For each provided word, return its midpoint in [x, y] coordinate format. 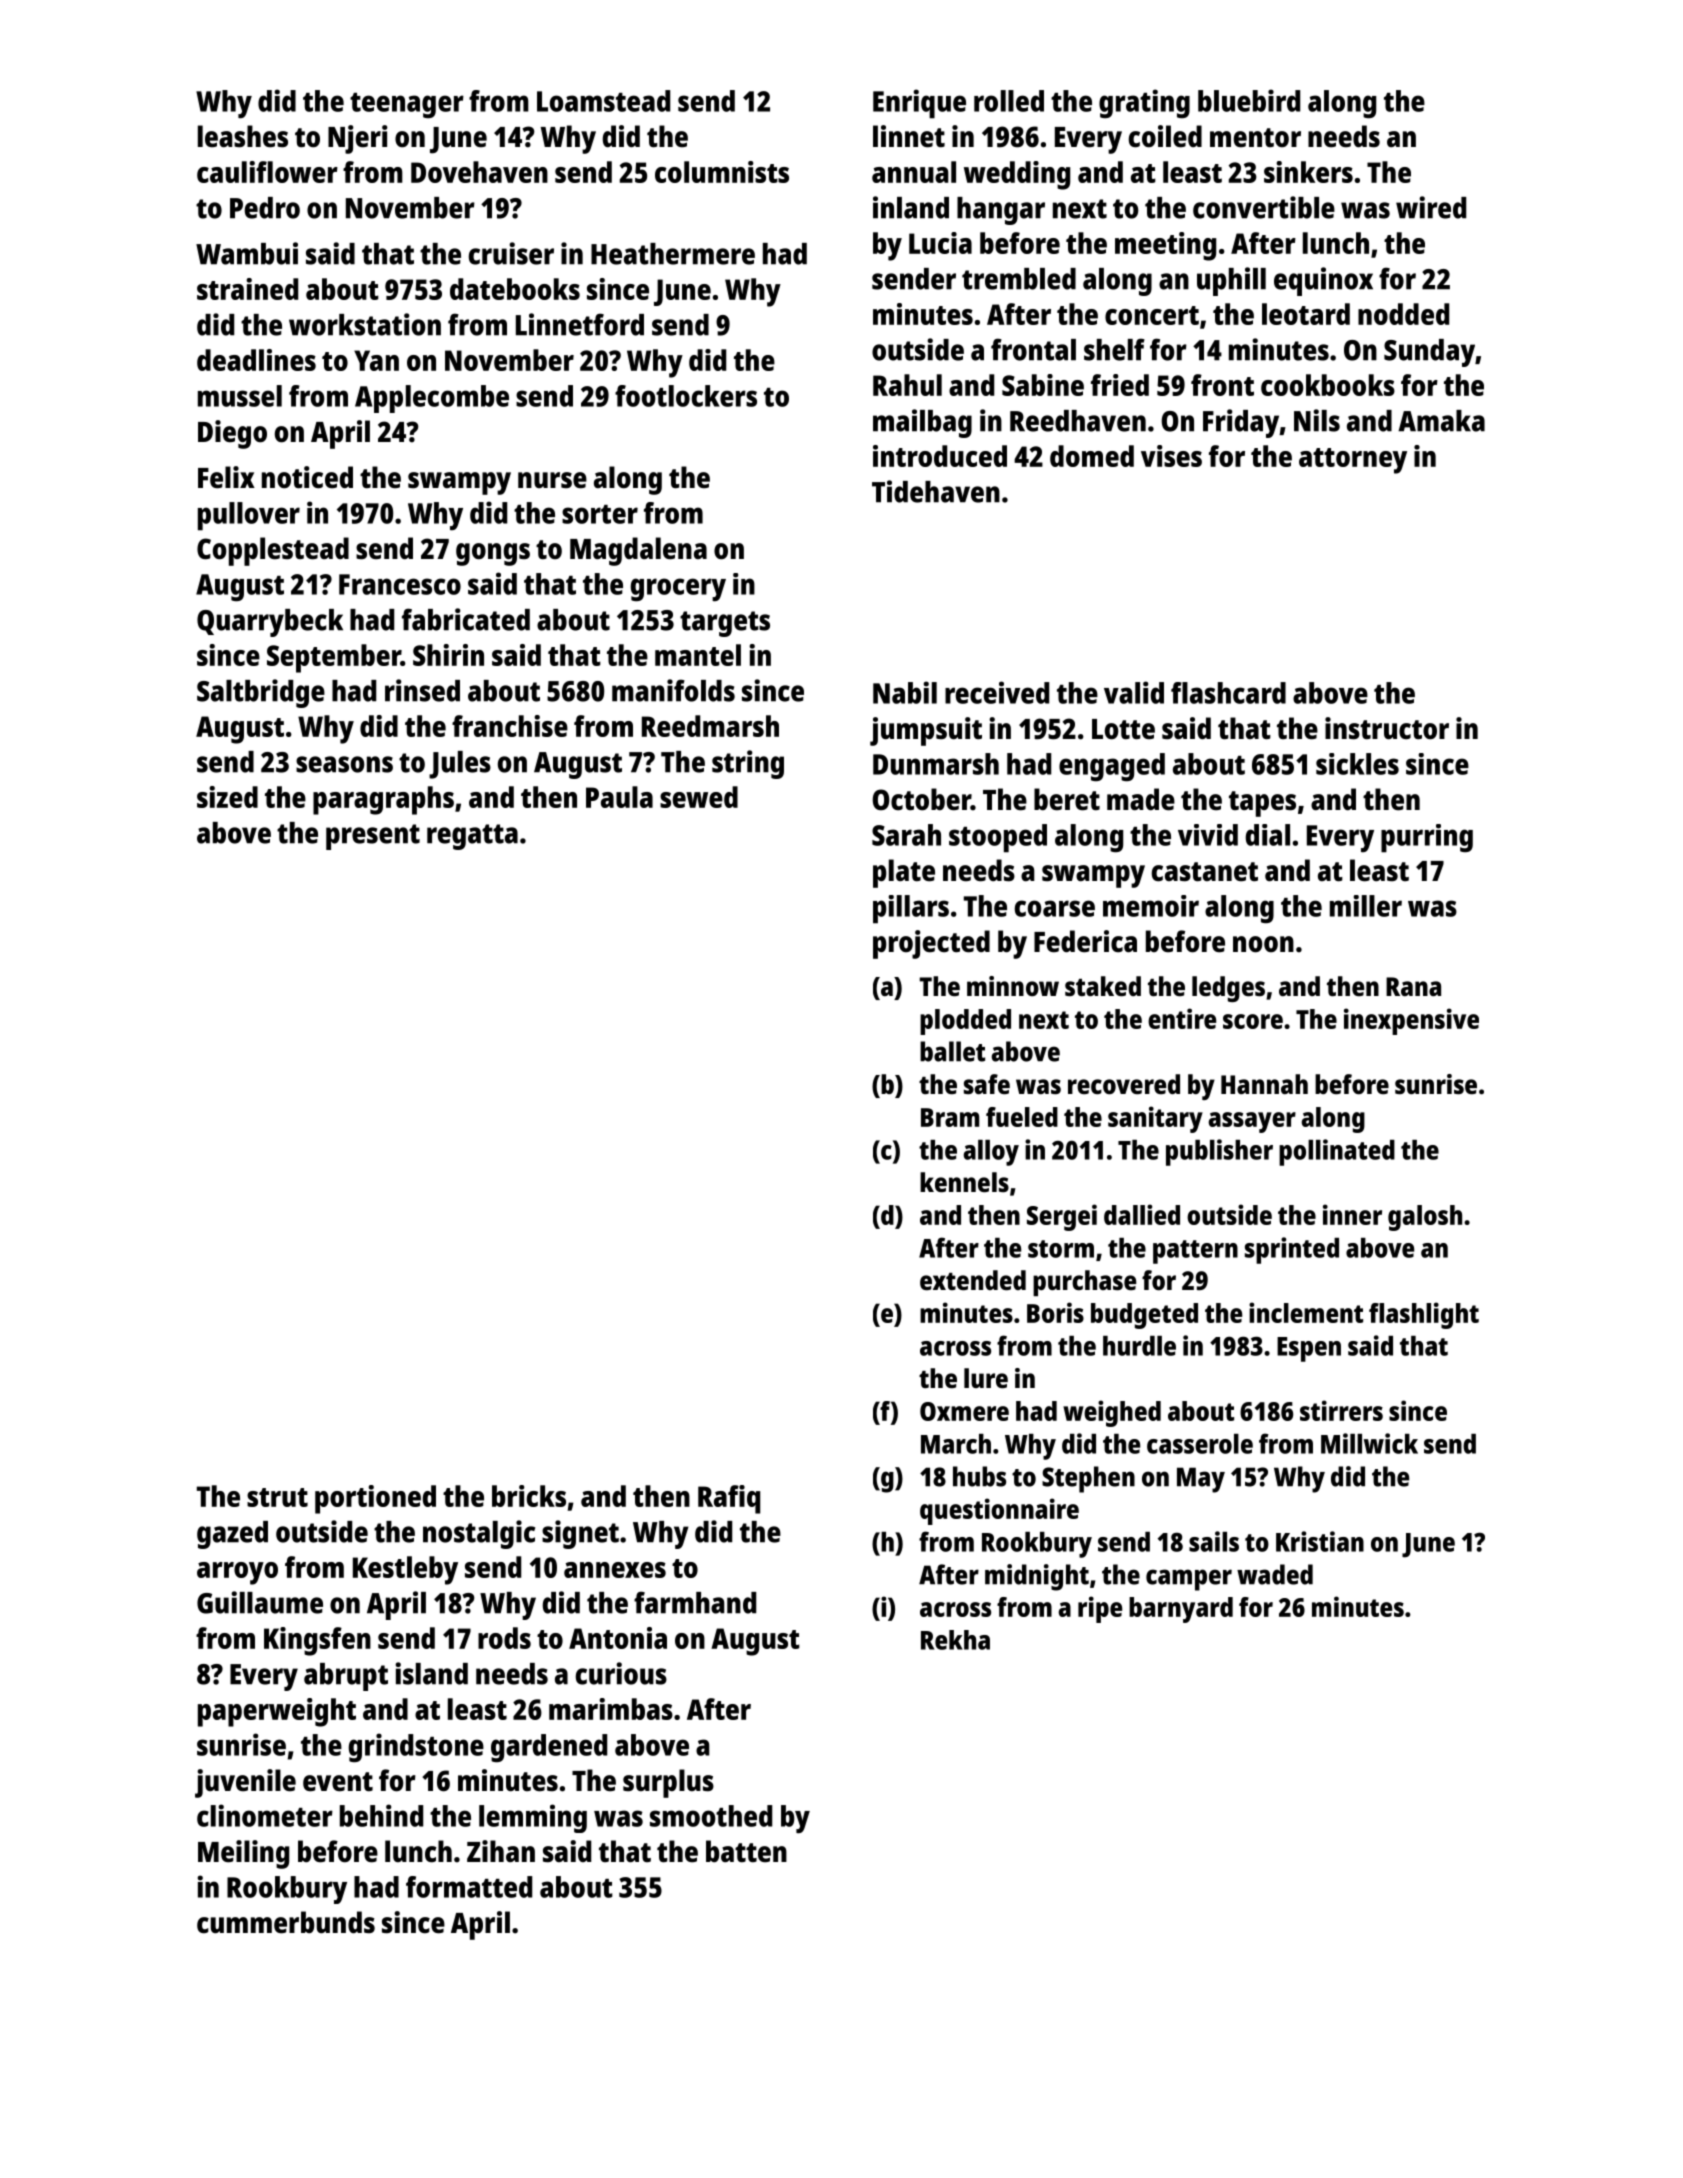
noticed [307, 477]
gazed [232, 1535]
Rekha [955, 1640]
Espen [1309, 1349]
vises [1171, 456]
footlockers [686, 396]
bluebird [1249, 100]
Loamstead [603, 101]
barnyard [1181, 1610]
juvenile [245, 1783]
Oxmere [964, 1411]
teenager [407, 105]
